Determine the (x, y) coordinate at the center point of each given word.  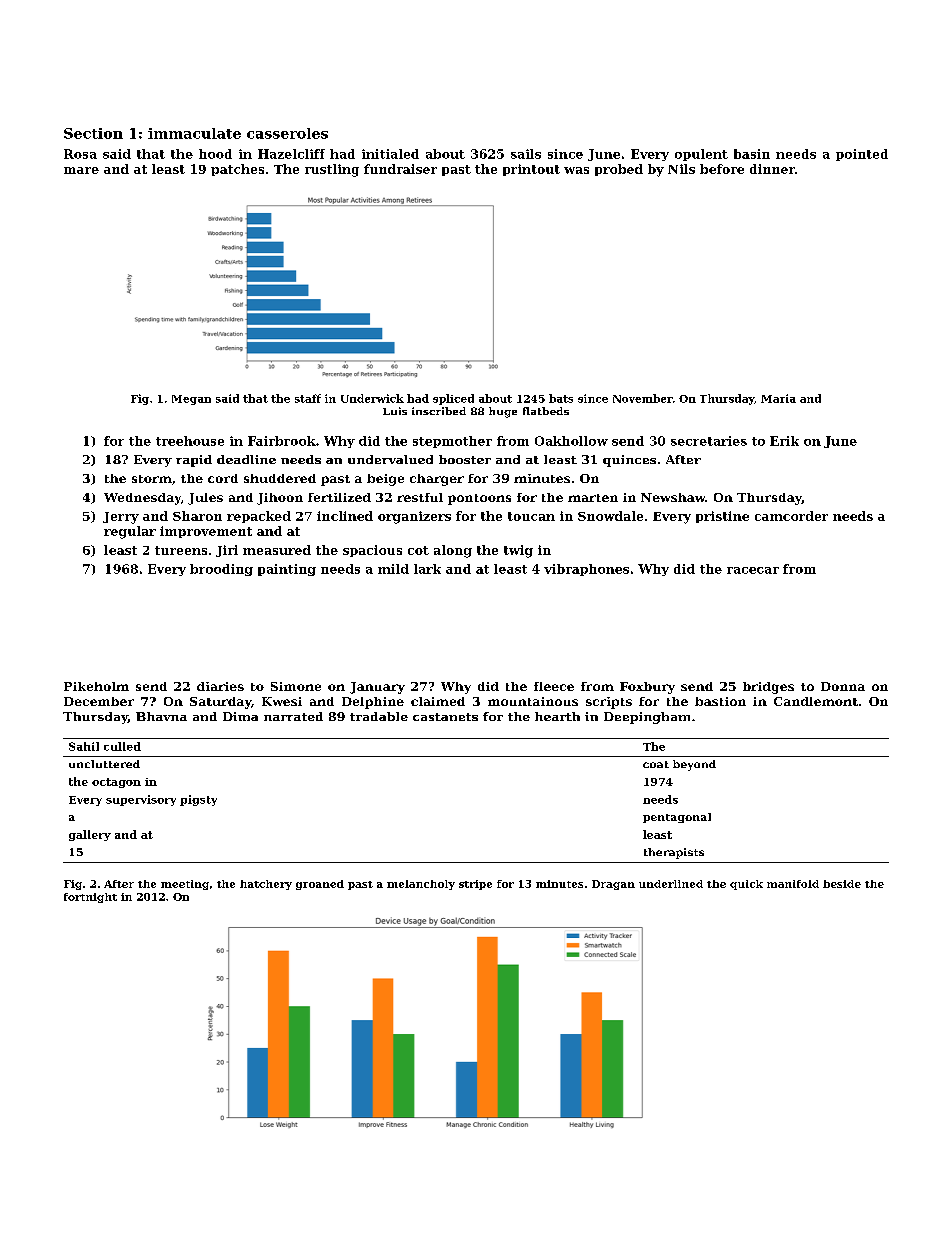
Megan (191, 400)
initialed (390, 154)
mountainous (533, 701)
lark (427, 569)
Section (93, 133)
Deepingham (647, 718)
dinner (772, 169)
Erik (784, 441)
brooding (221, 570)
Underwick (372, 398)
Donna (843, 686)
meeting (185, 885)
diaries (220, 686)
